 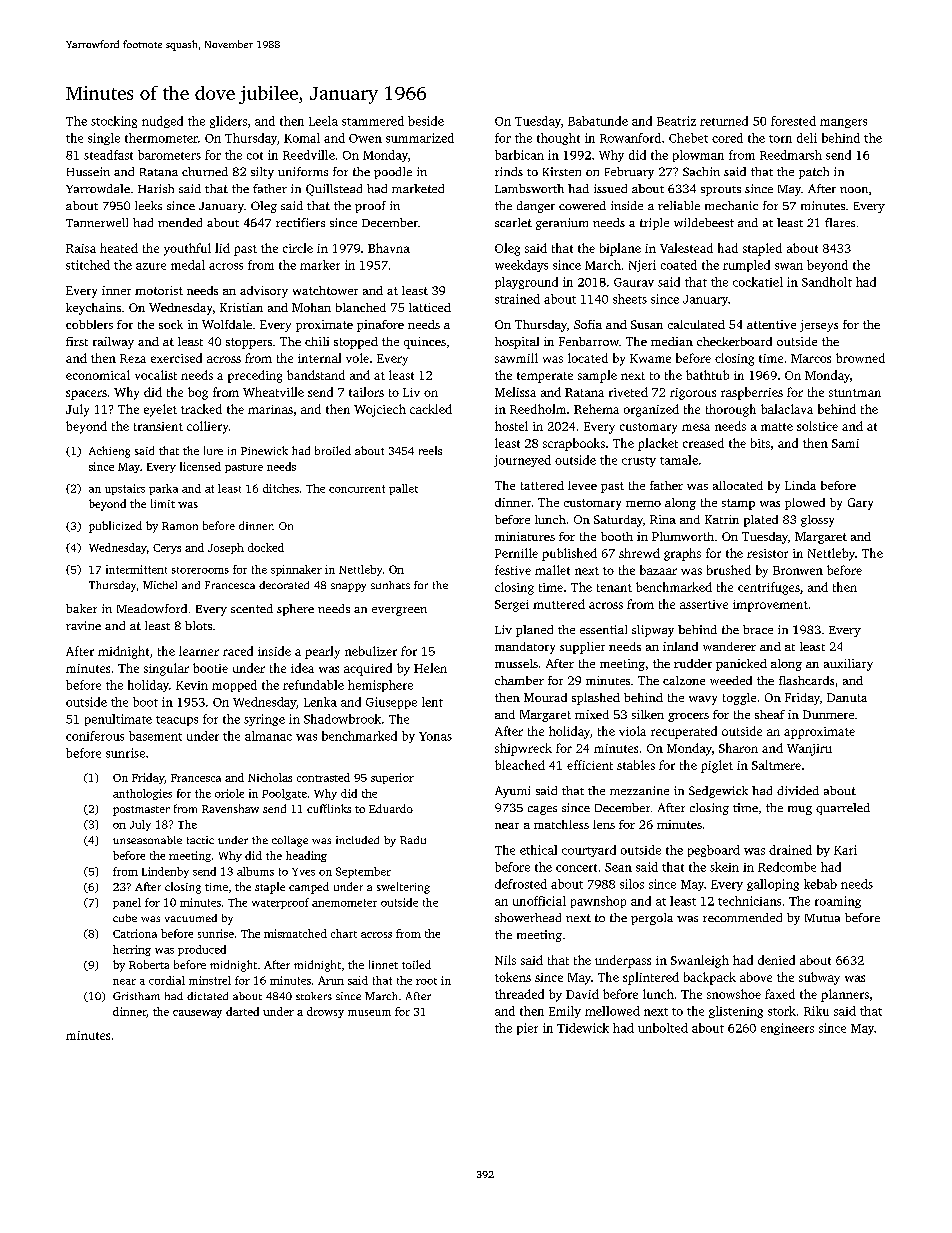 What do you see at coordinates (255, 156) in the screenshot?
I see `cot` at bounding box center [255, 156].
